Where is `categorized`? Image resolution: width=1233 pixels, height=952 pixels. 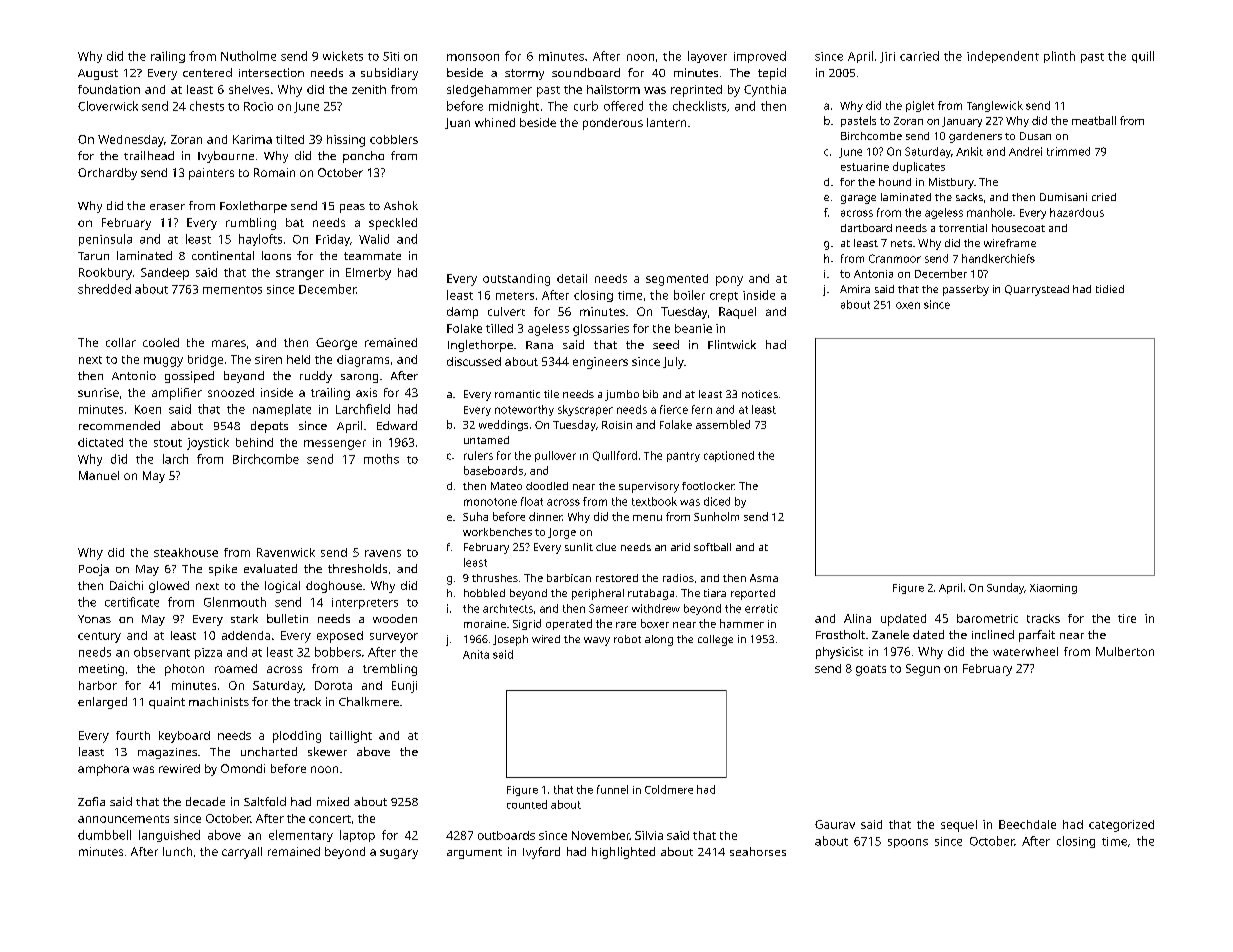
categorized is located at coordinates (1121, 826).
